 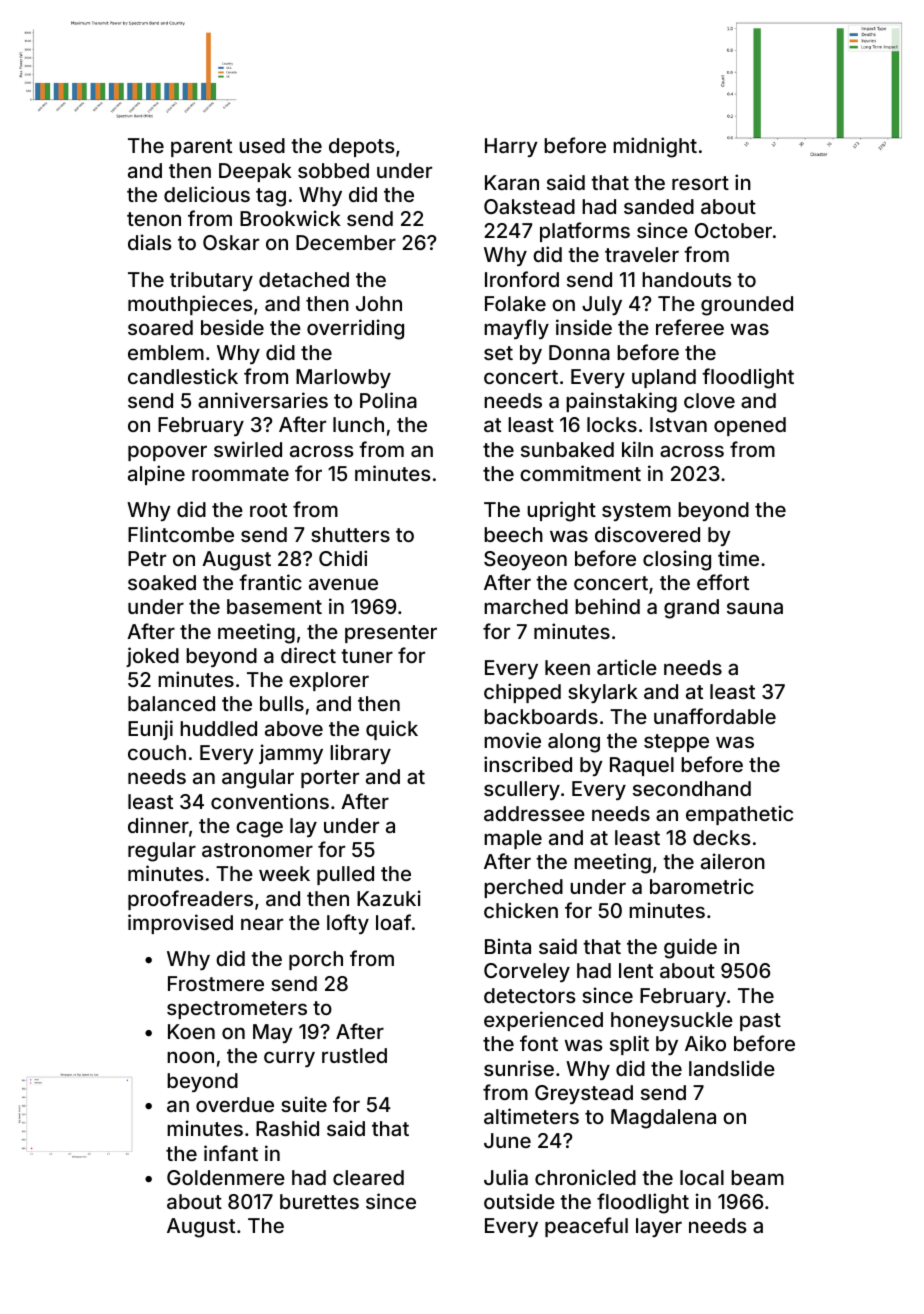 What do you see at coordinates (263, 400) in the screenshot?
I see `anniversaries` at bounding box center [263, 400].
